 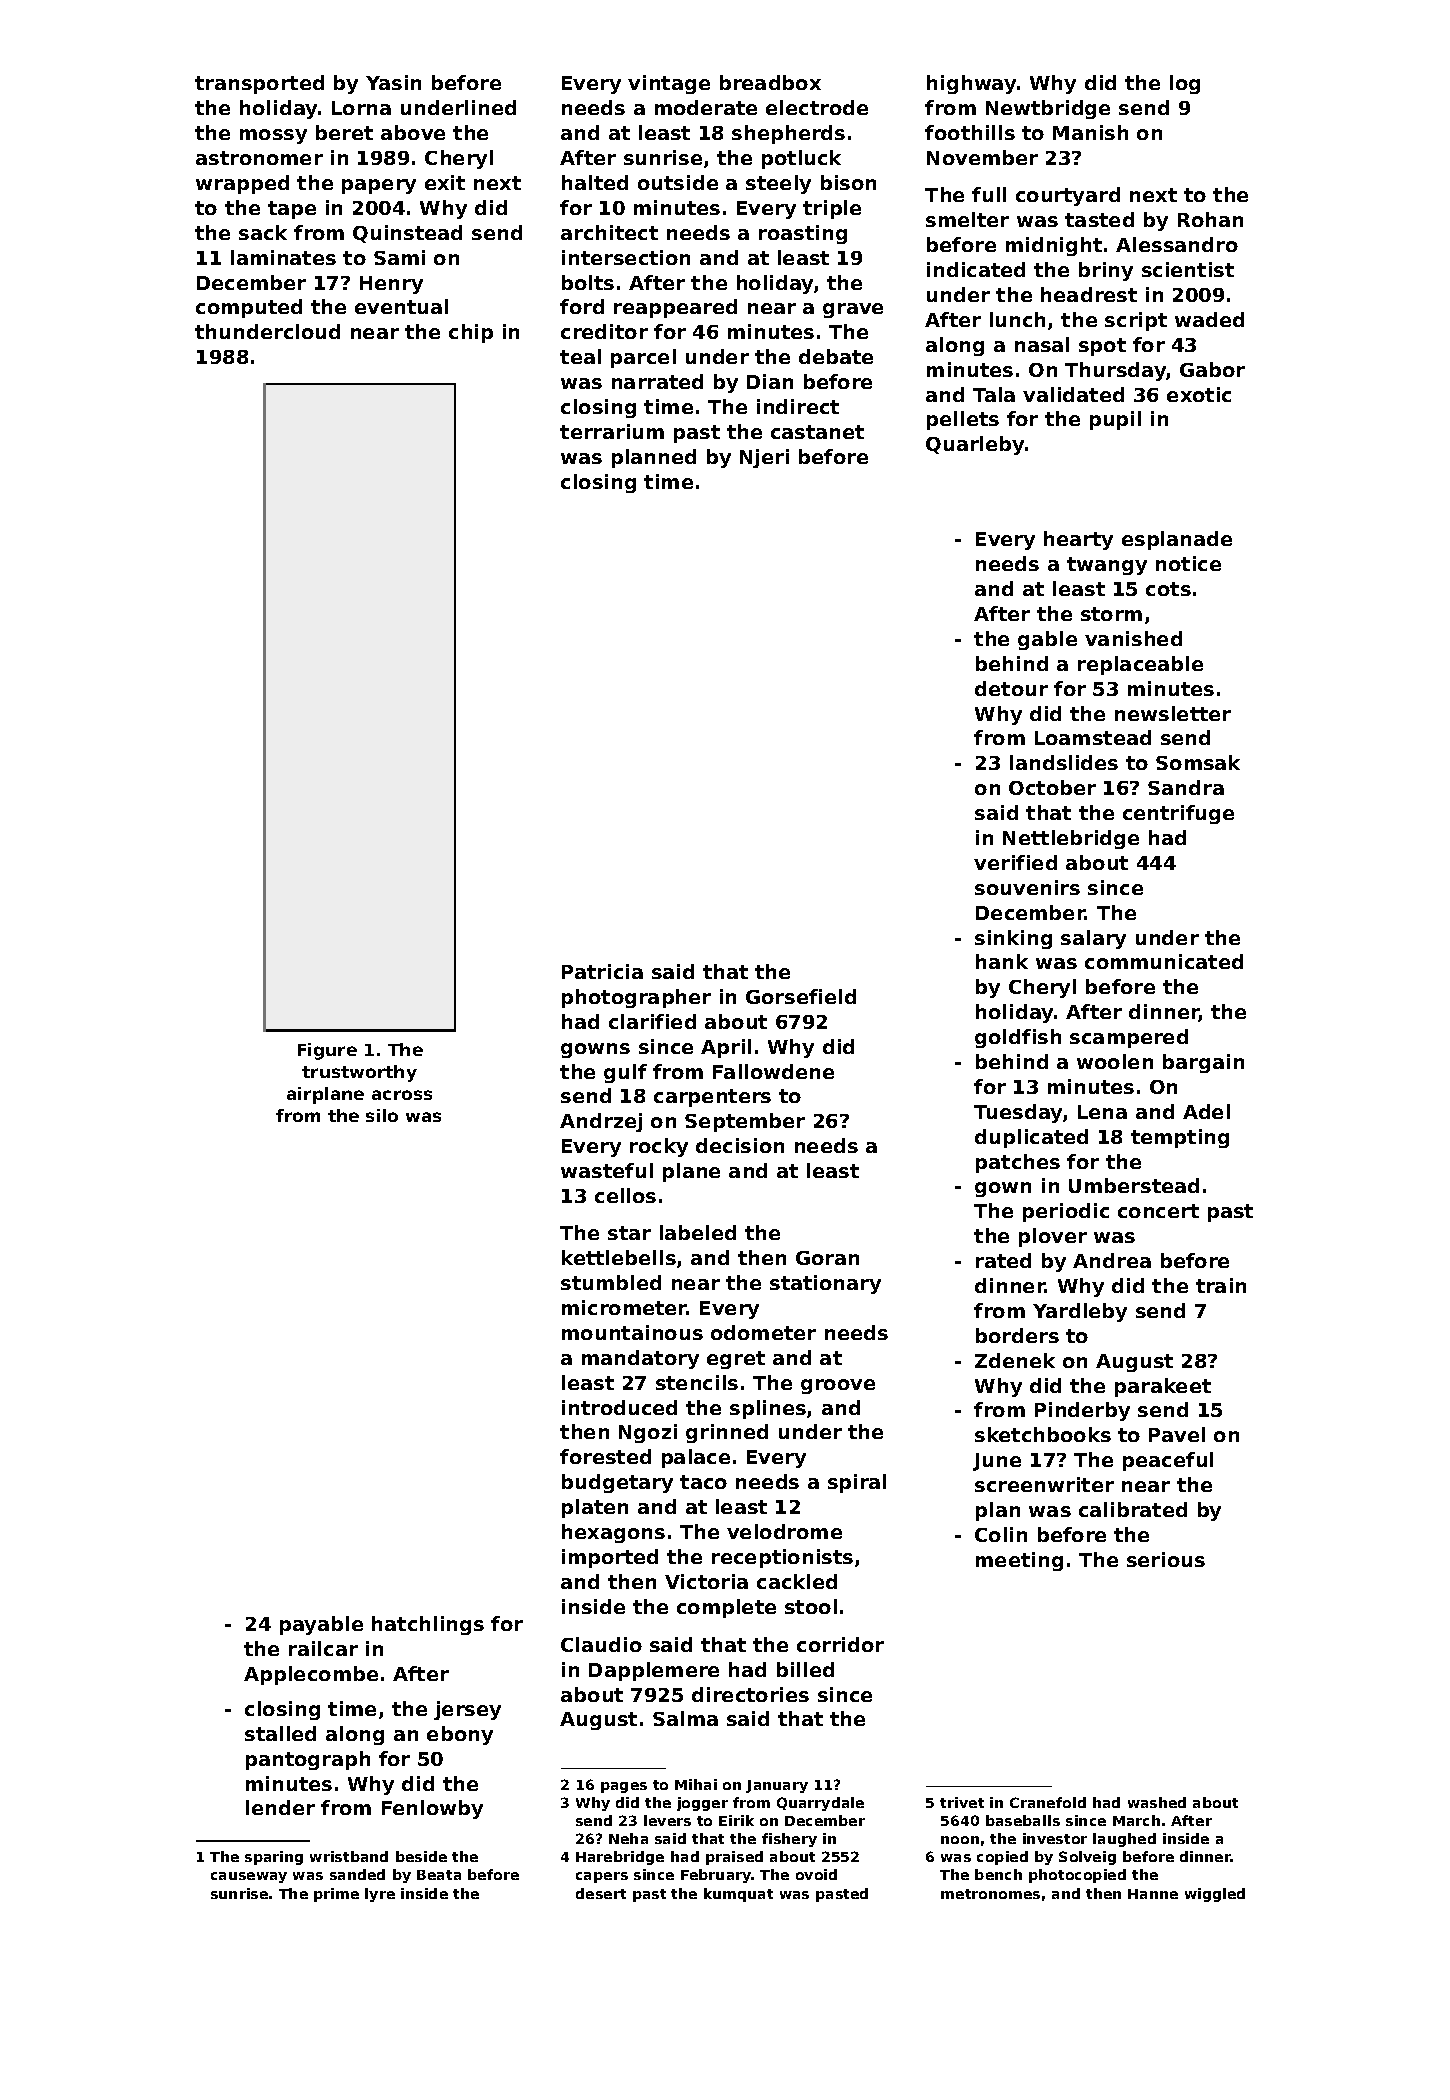 I want to click on concert, so click(x=1158, y=1211).
